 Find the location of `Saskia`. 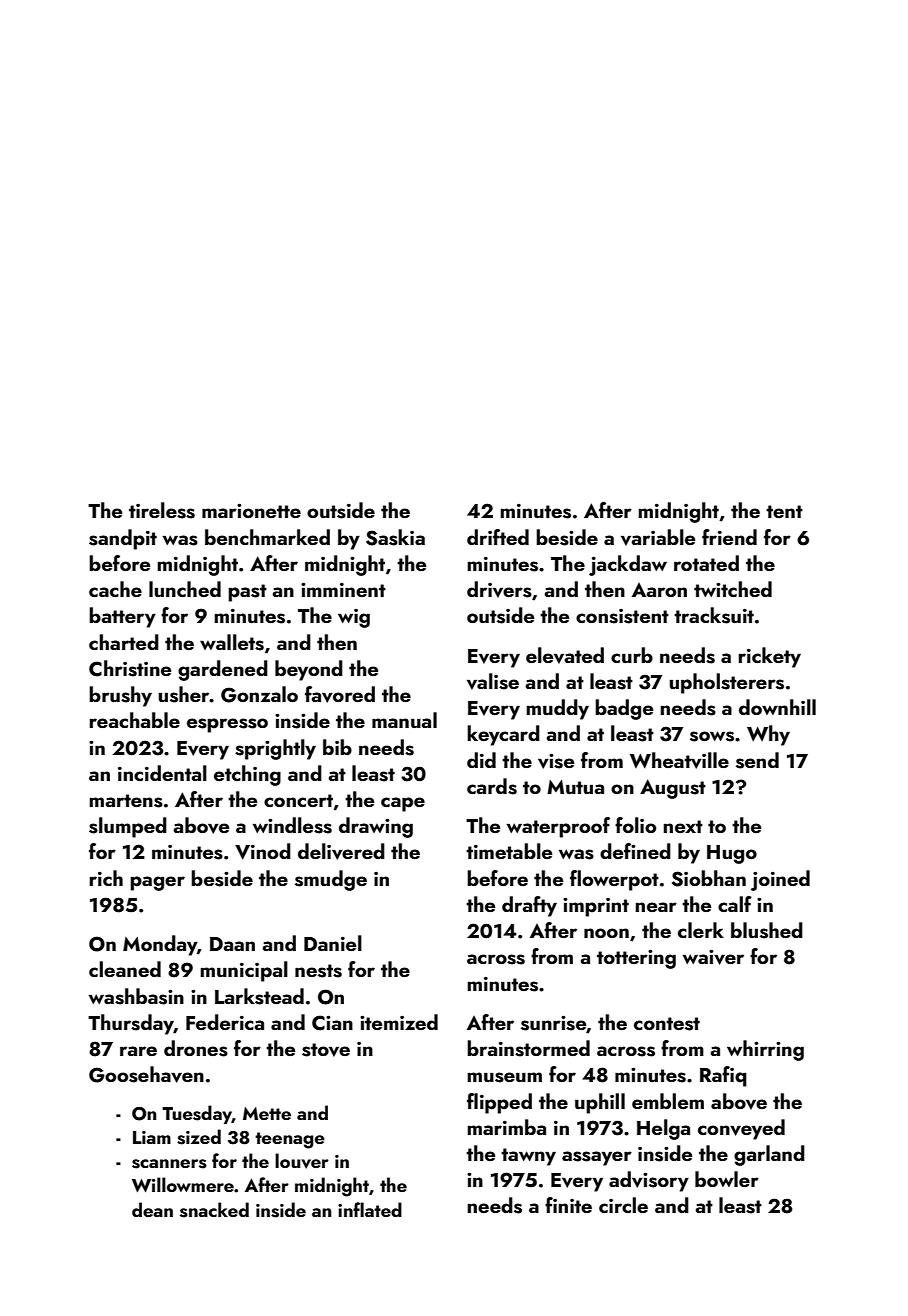

Saskia is located at coordinates (395, 537).
